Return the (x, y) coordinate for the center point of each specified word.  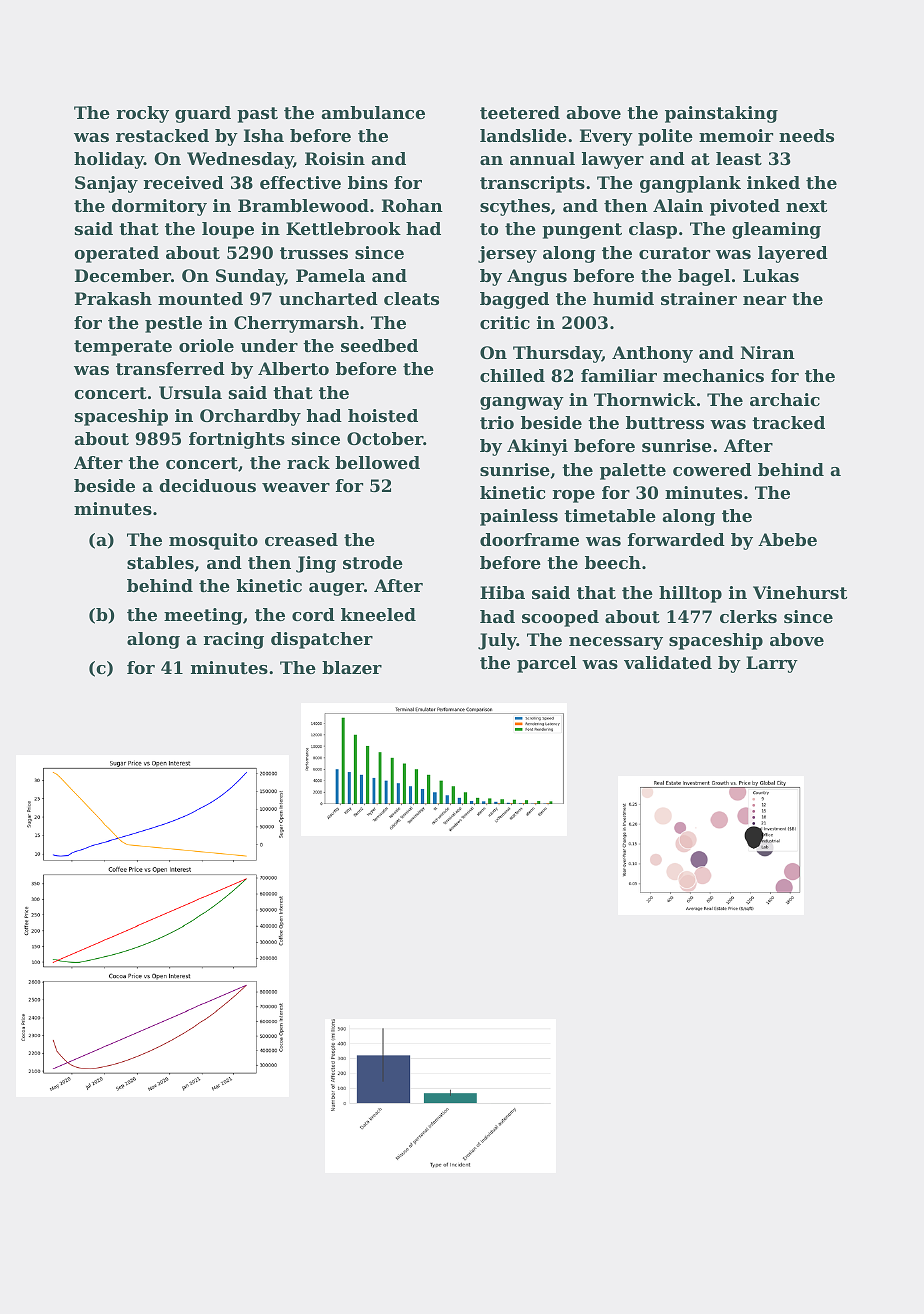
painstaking (721, 114)
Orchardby (250, 417)
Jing (316, 564)
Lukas (771, 275)
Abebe (787, 539)
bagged (514, 300)
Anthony (652, 354)
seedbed (379, 345)
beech (613, 562)
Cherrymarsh (296, 324)
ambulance (373, 112)
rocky (143, 114)
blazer (352, 667)
